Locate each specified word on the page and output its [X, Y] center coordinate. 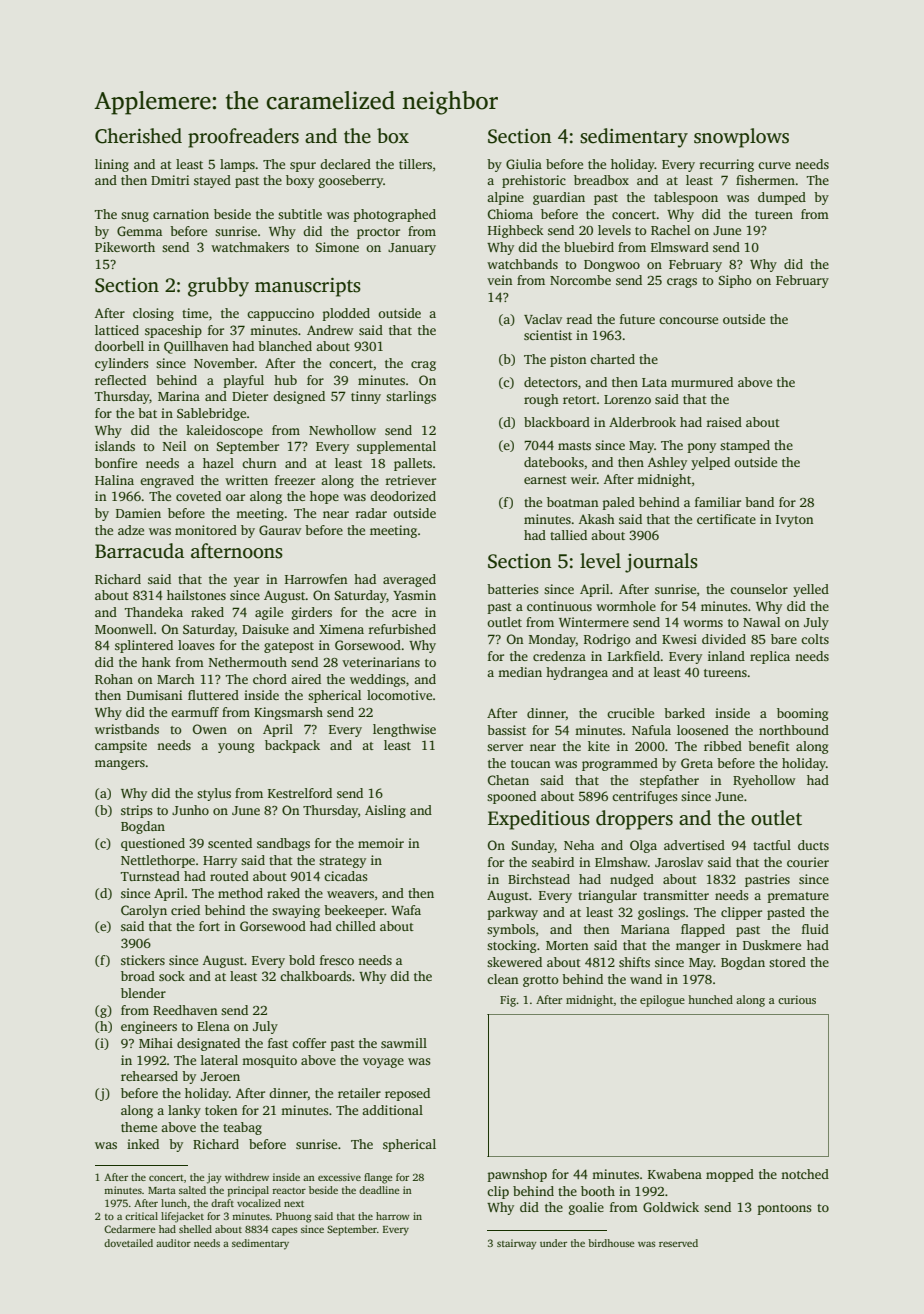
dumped [782, 198]
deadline [379, 1190]
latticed [117, 330]
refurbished [402, 629]
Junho [190, 810]
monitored [206, 530]
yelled [811, 590]
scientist [548, 335]
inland [726, 656]
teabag [242, 1128]
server [505, 747]
